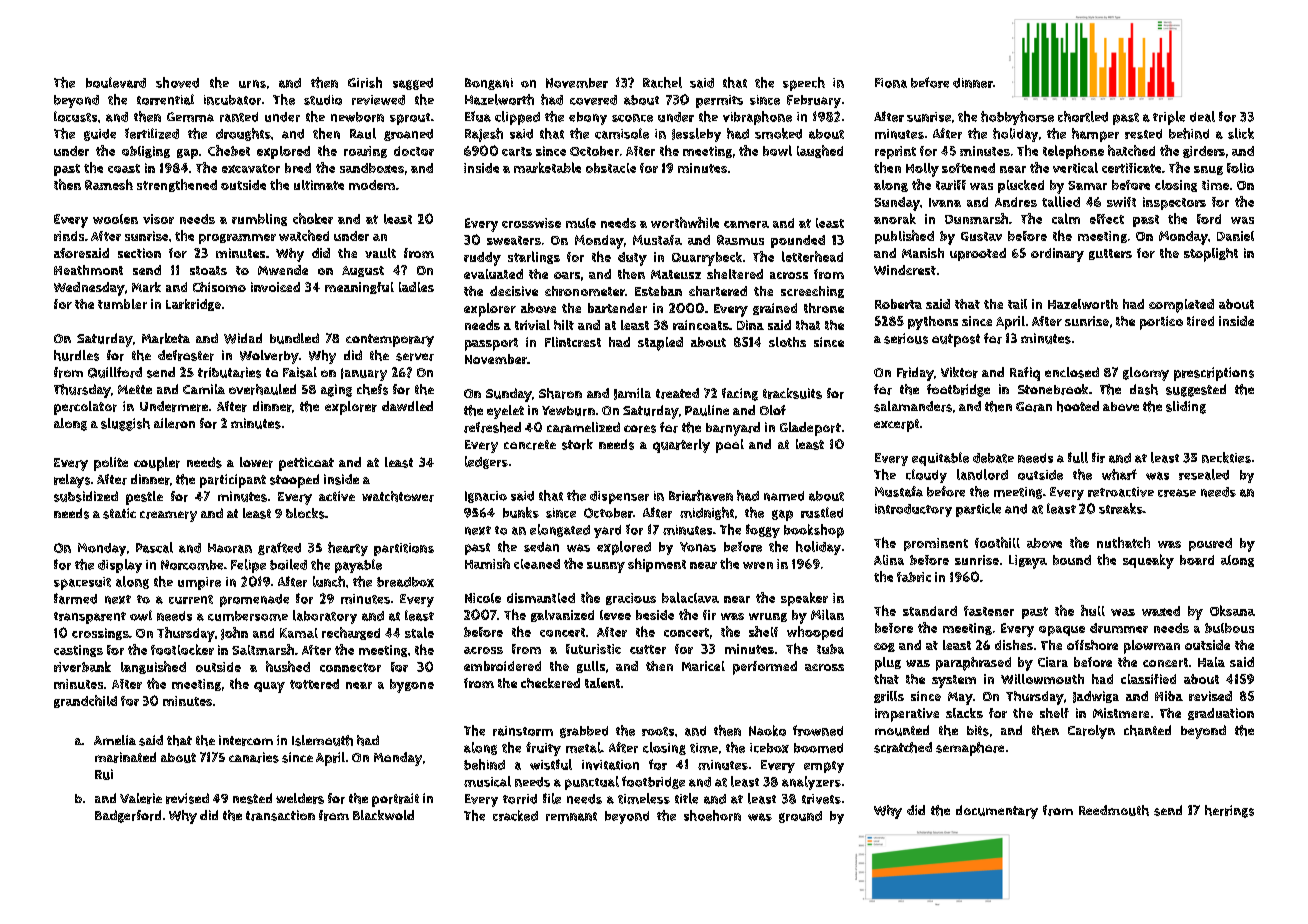  Describe the element at coordinates (204, 389) in the screenshot. I see `Camila` at that location.
